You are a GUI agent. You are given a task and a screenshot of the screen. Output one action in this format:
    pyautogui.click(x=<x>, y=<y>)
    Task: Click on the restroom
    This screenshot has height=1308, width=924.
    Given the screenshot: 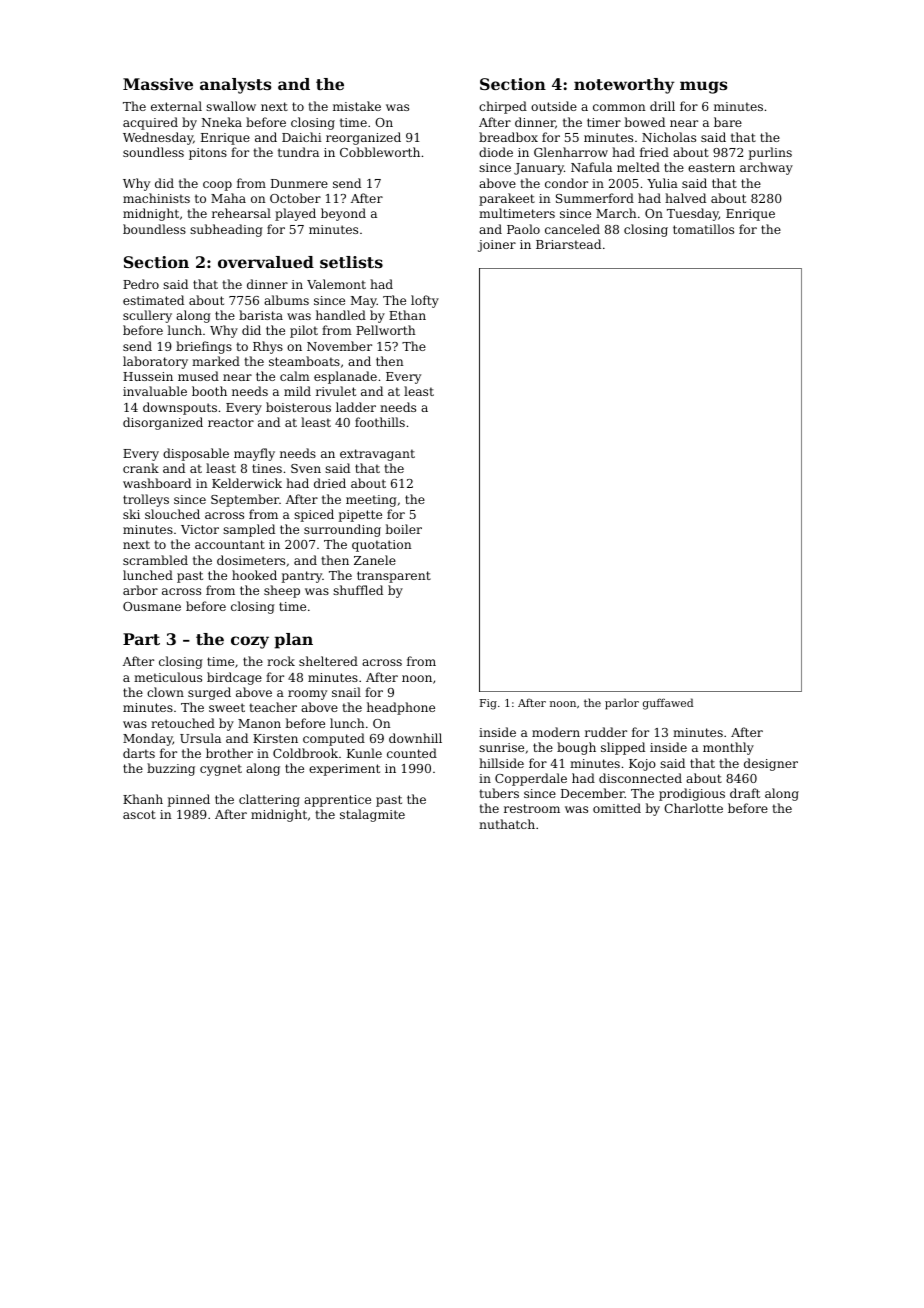 What is the action you would take?
    pyautogui.click(x=532, y=808)
